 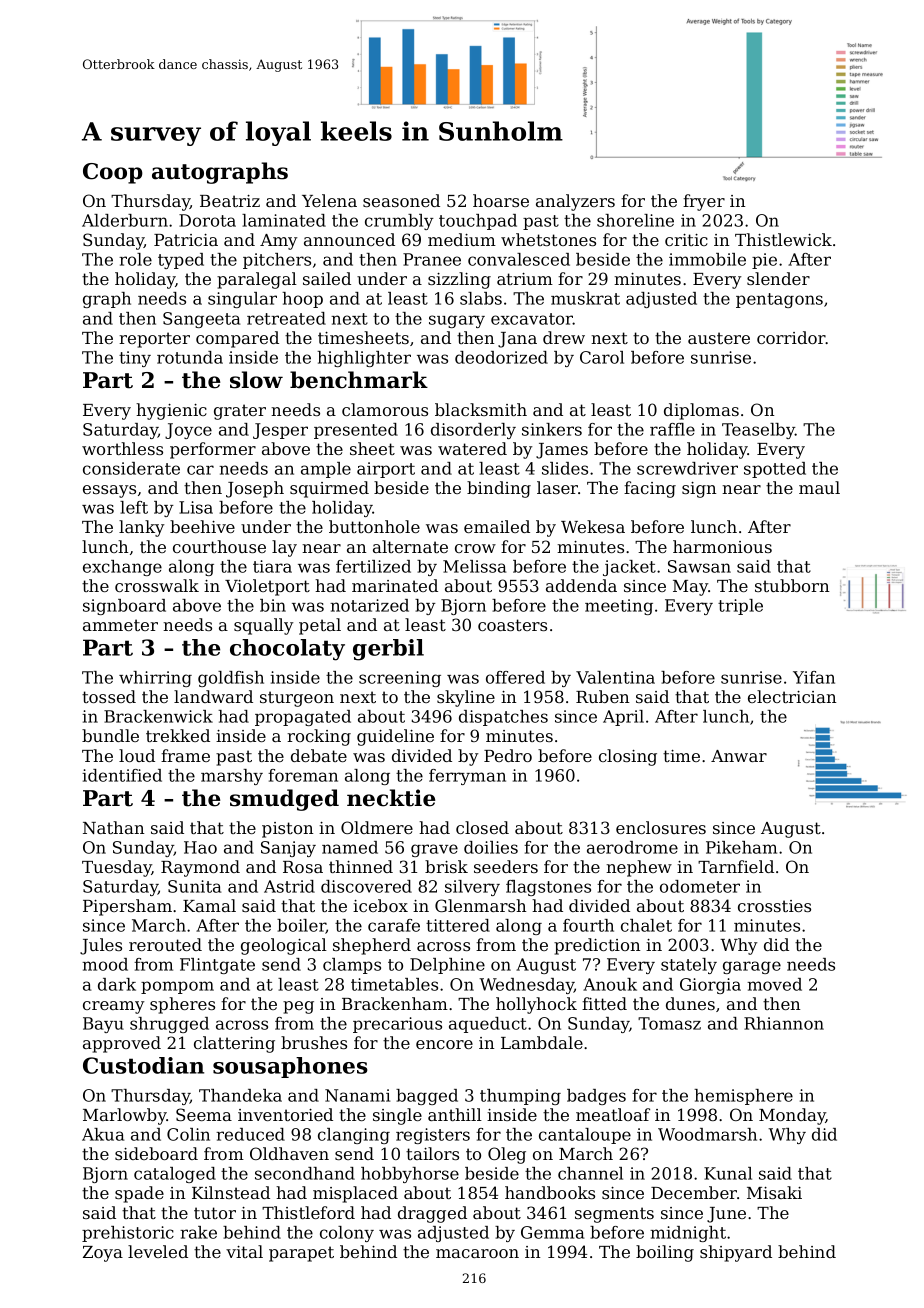 What do you see at coordinates (255, 489) in the document?
I see `Joseph` at bounding box center [255, 489].
